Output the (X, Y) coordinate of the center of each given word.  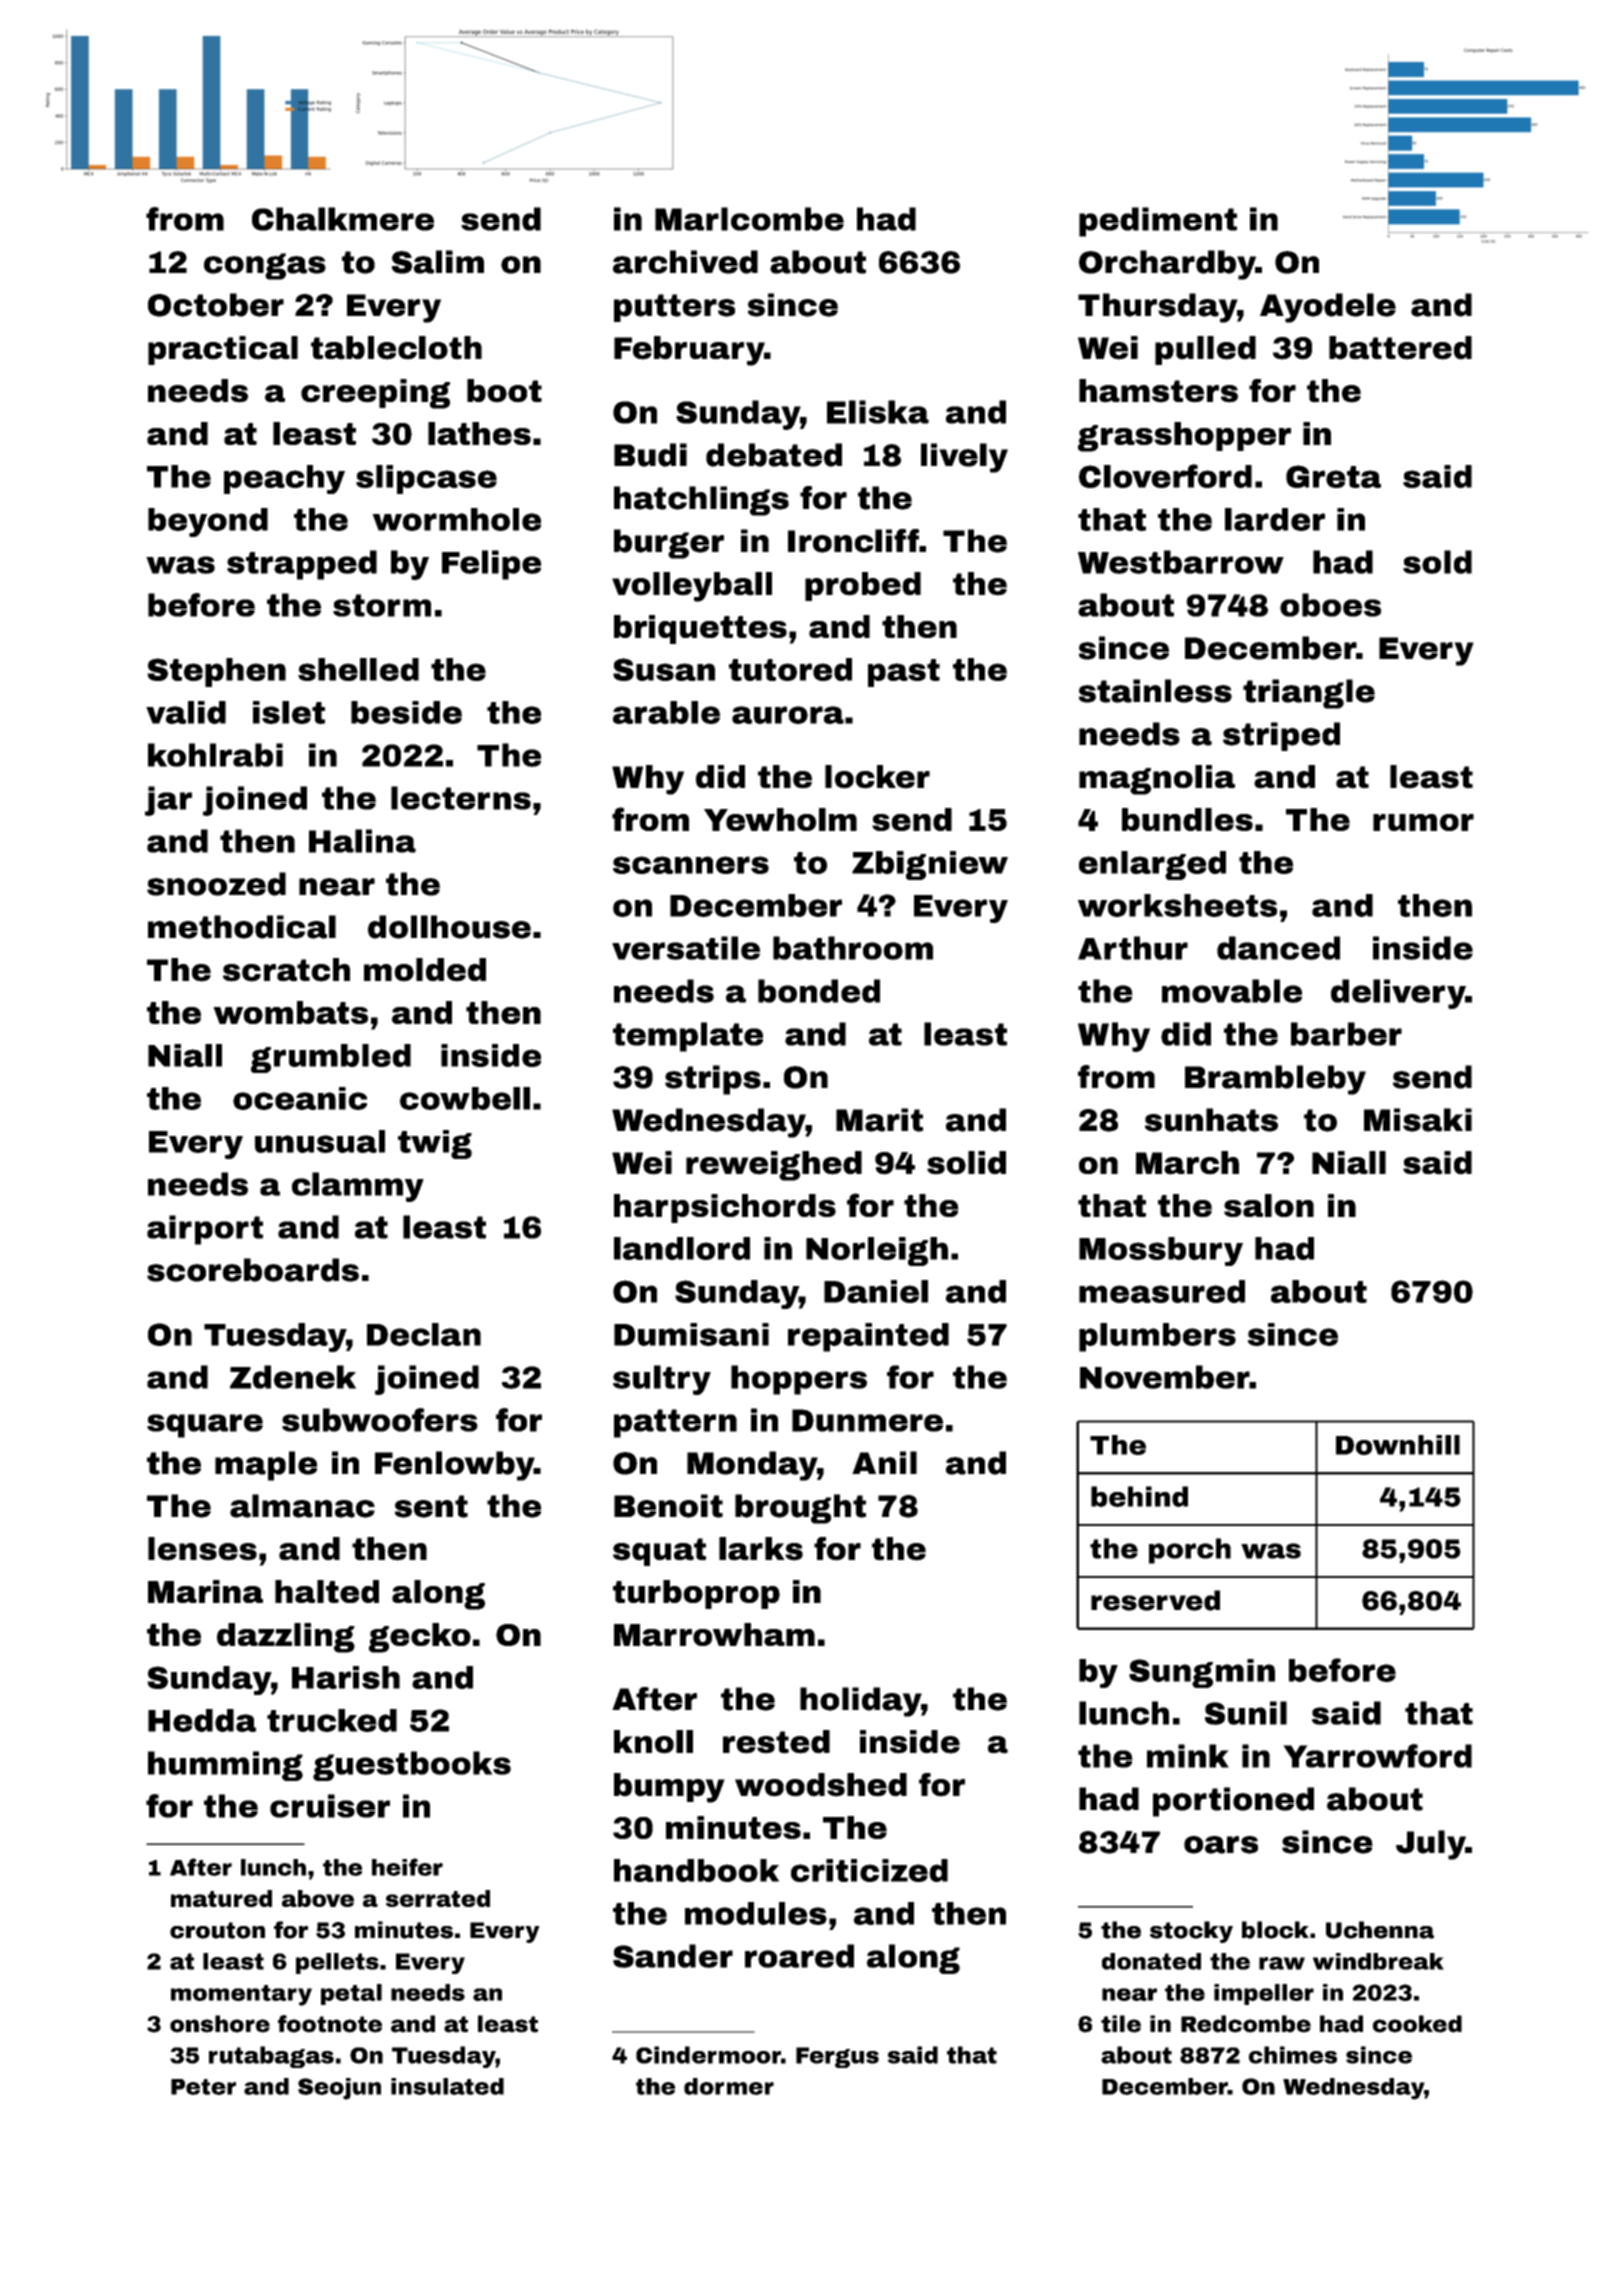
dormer (729, 2086)
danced (1278, 948)
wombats (290, 1012)
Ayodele (1328, 308)
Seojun (339, 2089)
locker (877, 777)
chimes (1293, 2055)
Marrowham (714, 1634)
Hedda (202, 1720)
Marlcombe (749, 219)
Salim (438, 262)
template (688, 1037)
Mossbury (1161, 1251)
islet (289, 712)
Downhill (1398, 1445)
